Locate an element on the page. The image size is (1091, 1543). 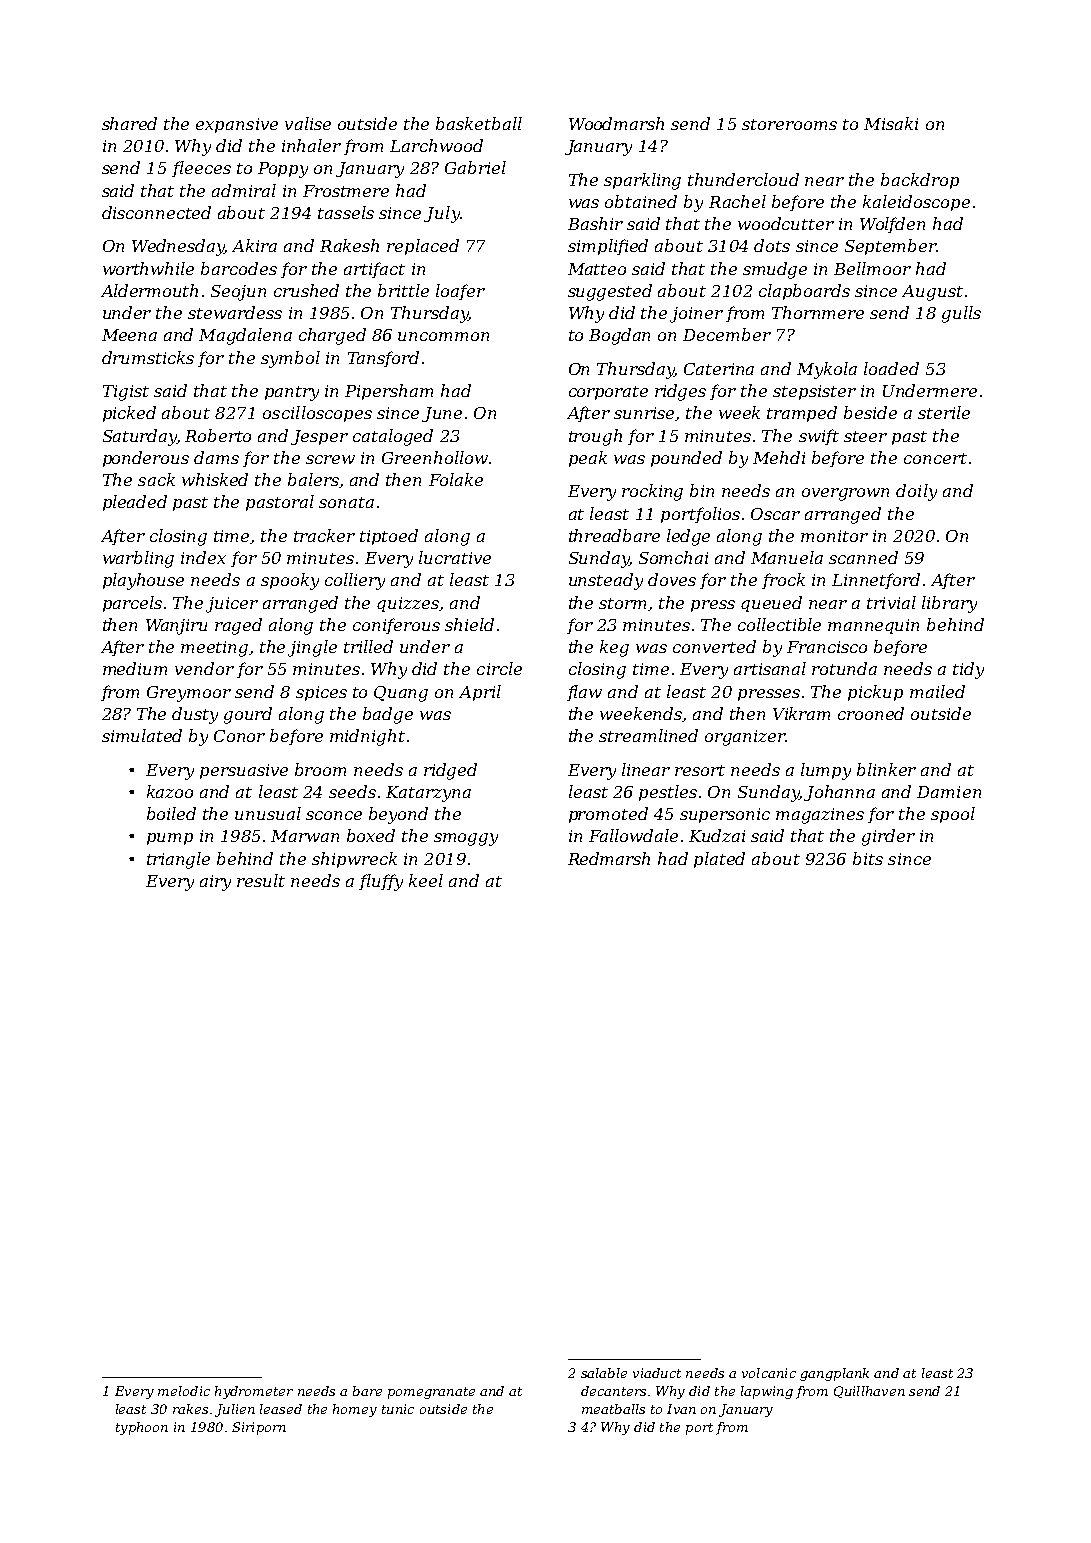
melodic is located at coordinates (184, 1391).
